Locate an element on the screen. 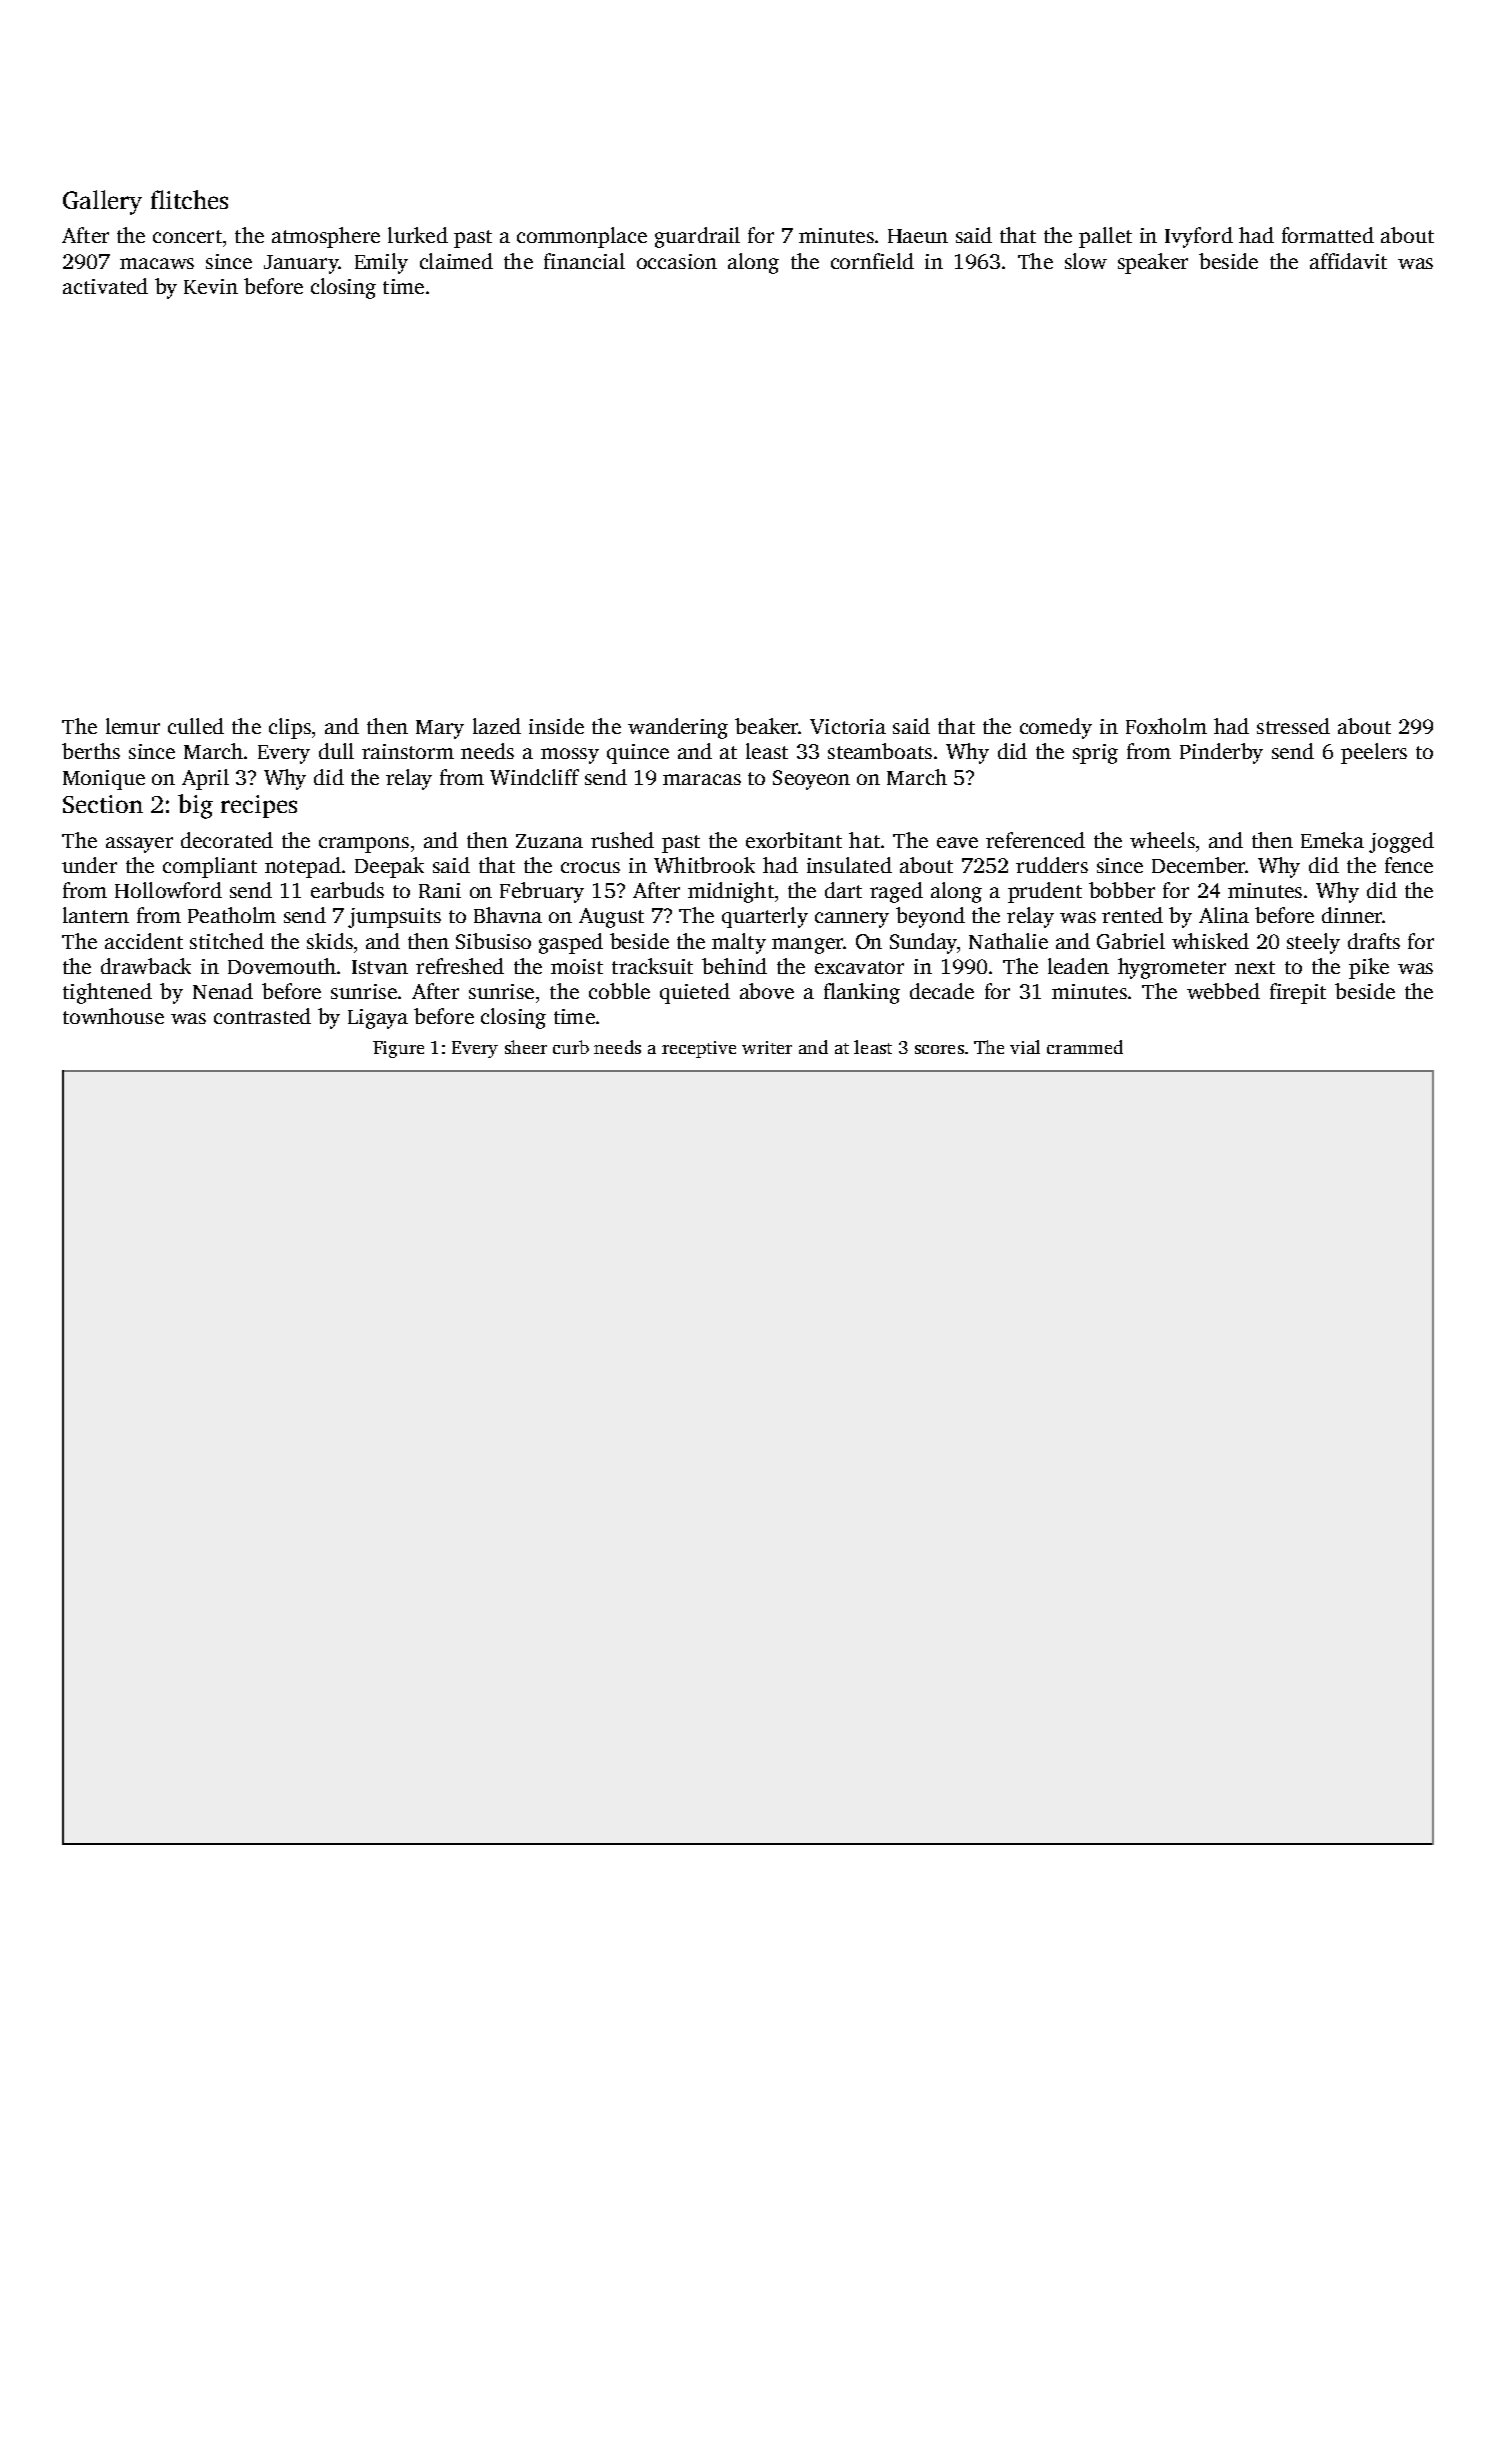 The image size is (1496, 2464). Figure is located at coordinates (398, 1049).
